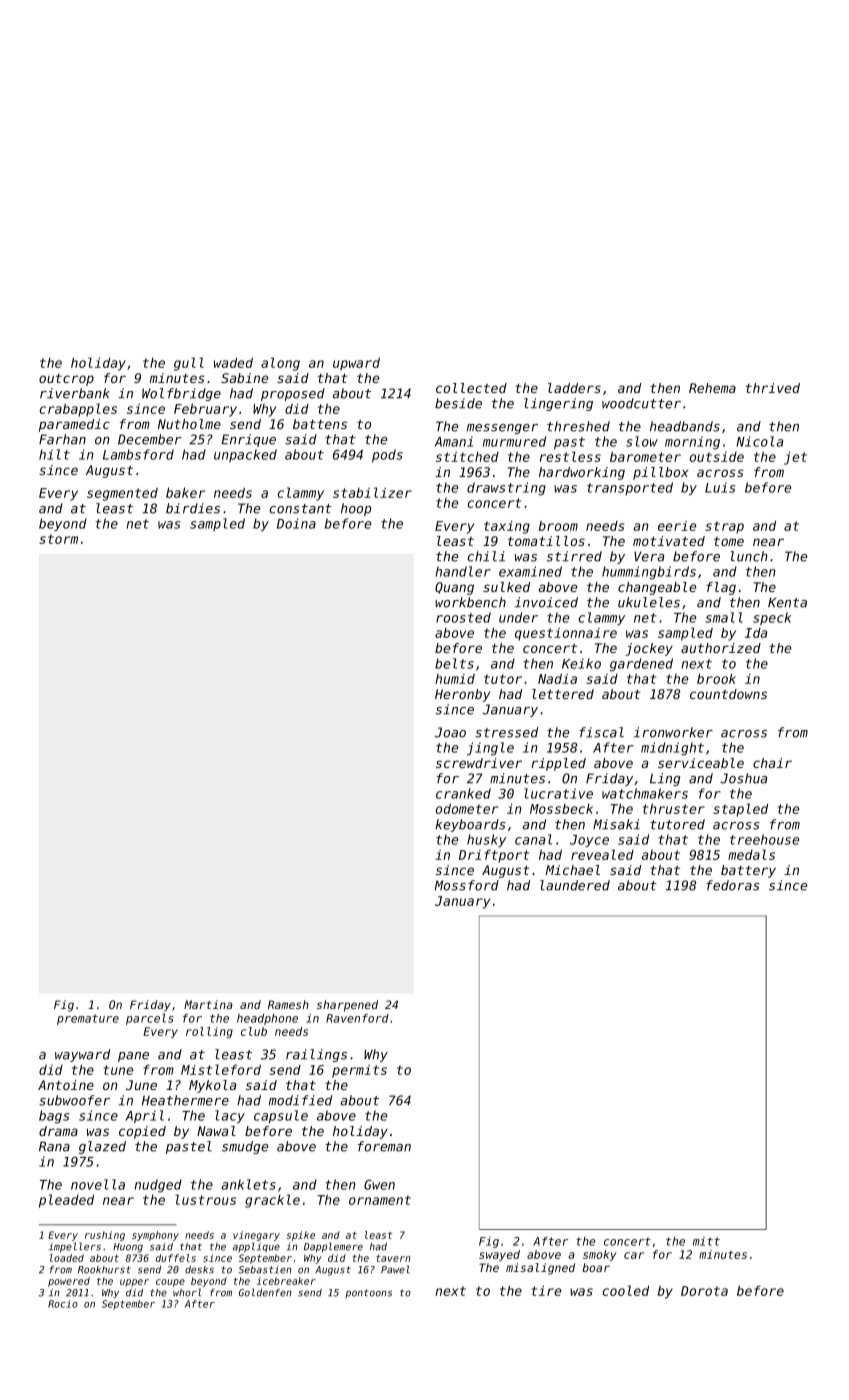 This document has height=1400, width=849. Describe the element at coordinates (712, 388) in the document. I see `Rehema` at that location.
